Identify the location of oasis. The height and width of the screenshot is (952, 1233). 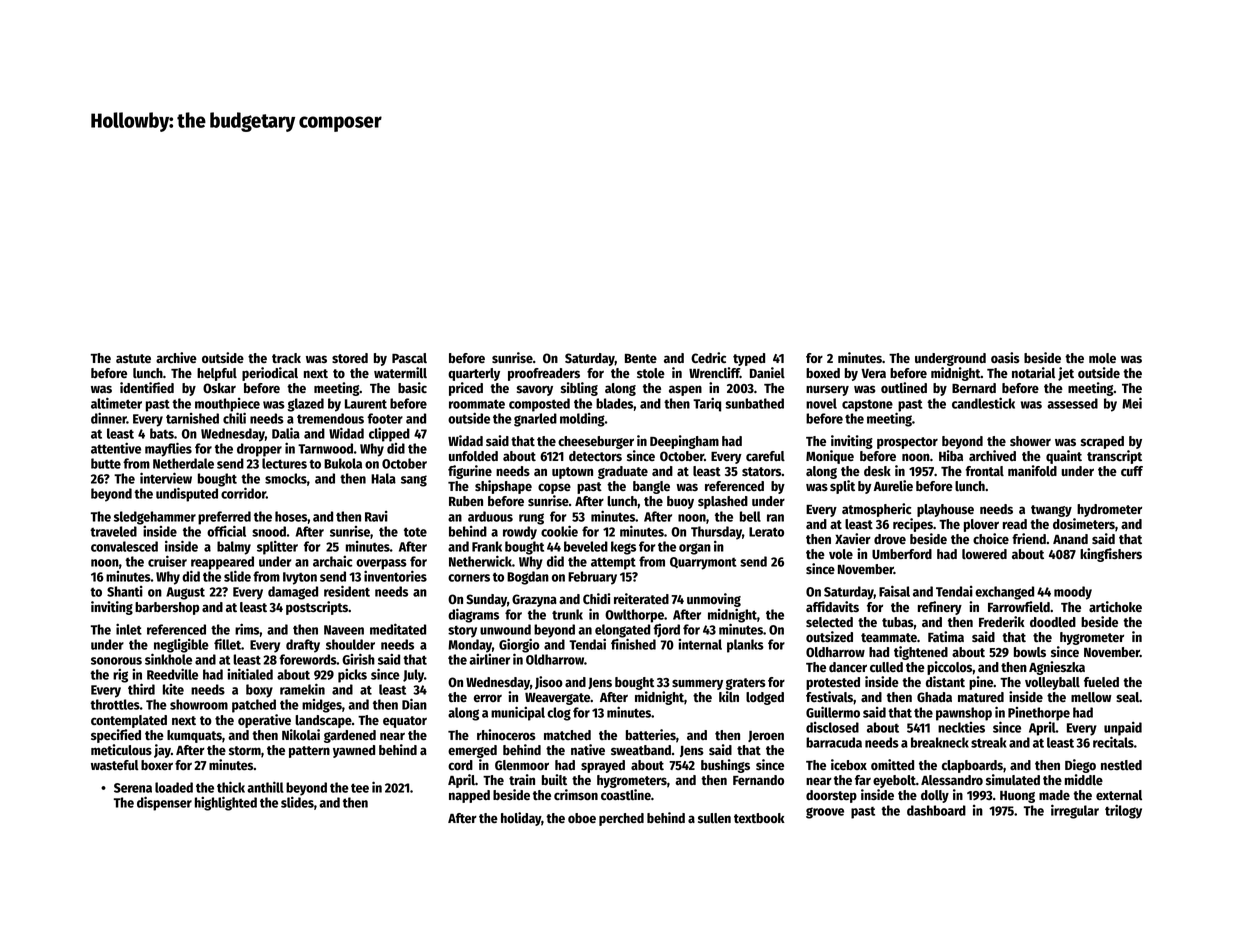
(1005, 358).
